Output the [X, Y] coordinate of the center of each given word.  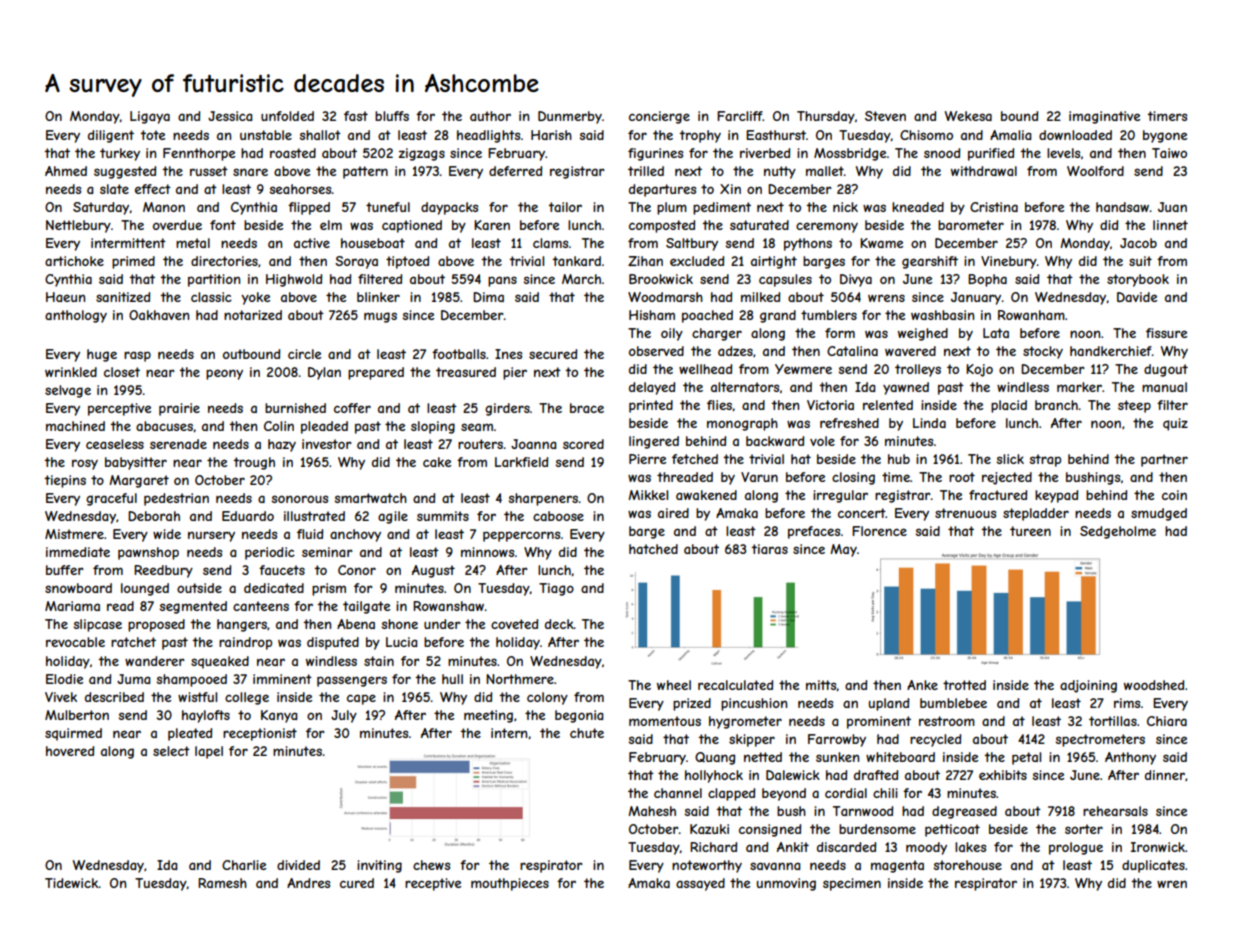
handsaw [1122, 207]
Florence [879, 531]
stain [379, 661]
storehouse [968, 865]
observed [656, 351]
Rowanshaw [448, 606]
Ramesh [222, 883]
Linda [929, 423]
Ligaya [150, 117]
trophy [700, 136]
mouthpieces [510, 884]
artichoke [74, 261]
